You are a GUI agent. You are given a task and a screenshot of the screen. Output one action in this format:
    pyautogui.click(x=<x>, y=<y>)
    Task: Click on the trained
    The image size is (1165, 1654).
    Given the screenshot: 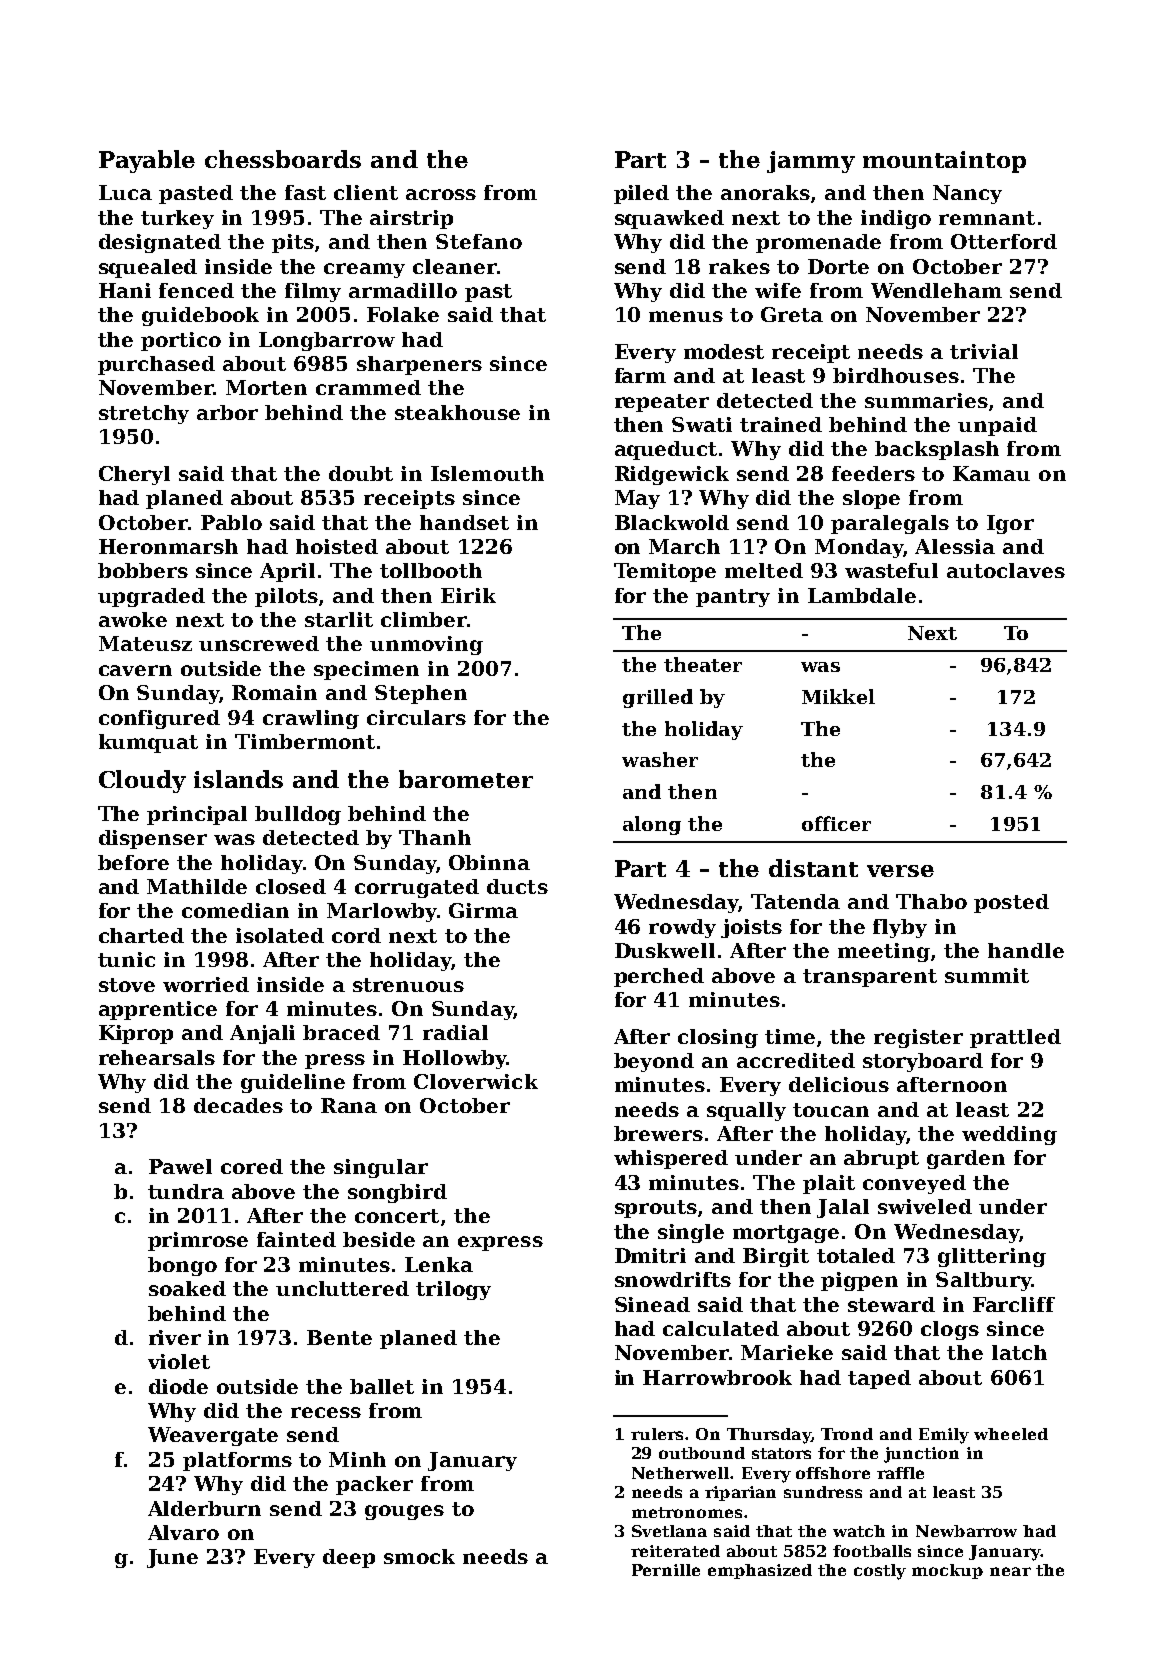 What is the action you would take?
    pyautogui.click(x=781, y=424)
